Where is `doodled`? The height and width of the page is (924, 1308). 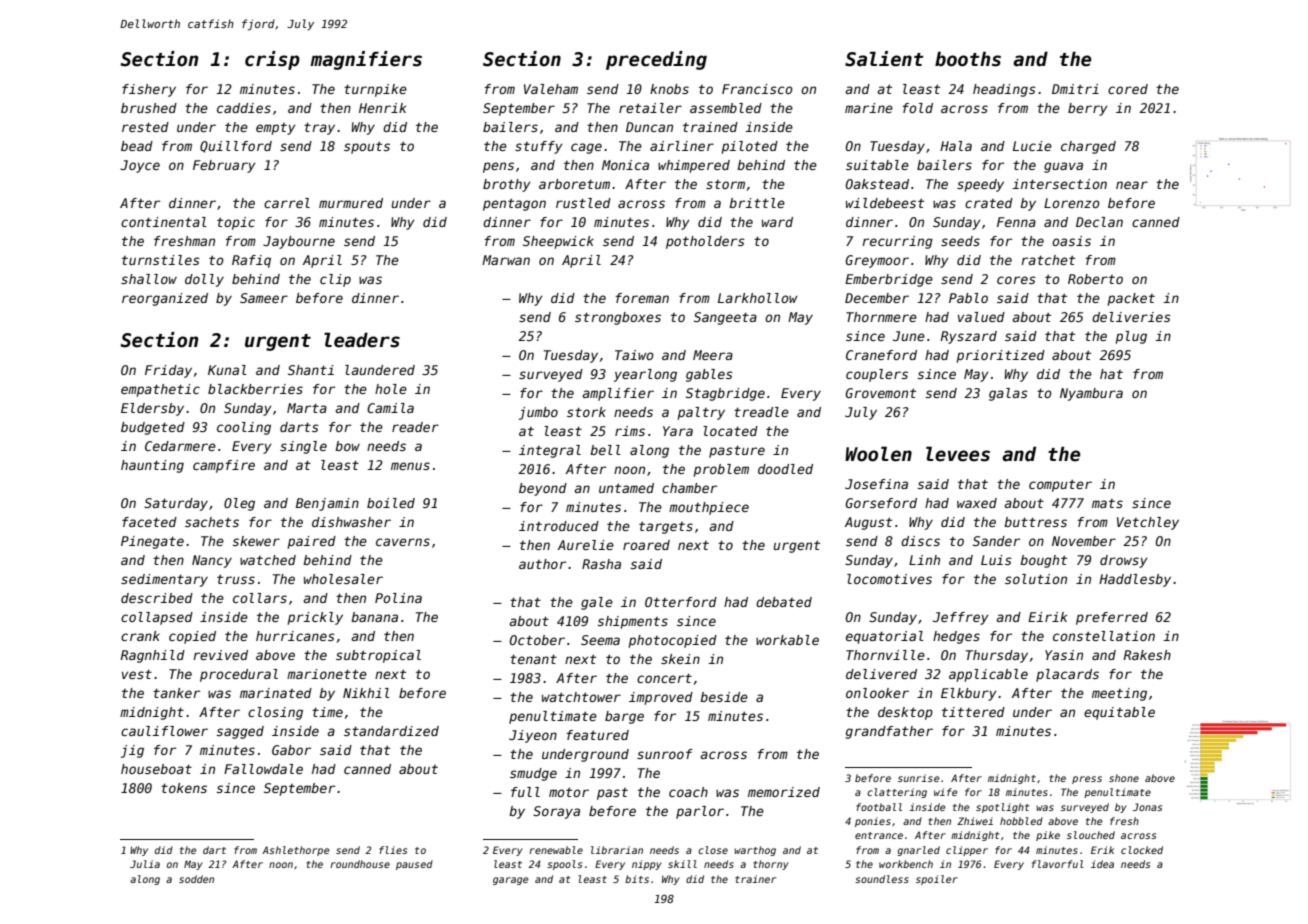
doodled is located at coordinates (785, 469).
